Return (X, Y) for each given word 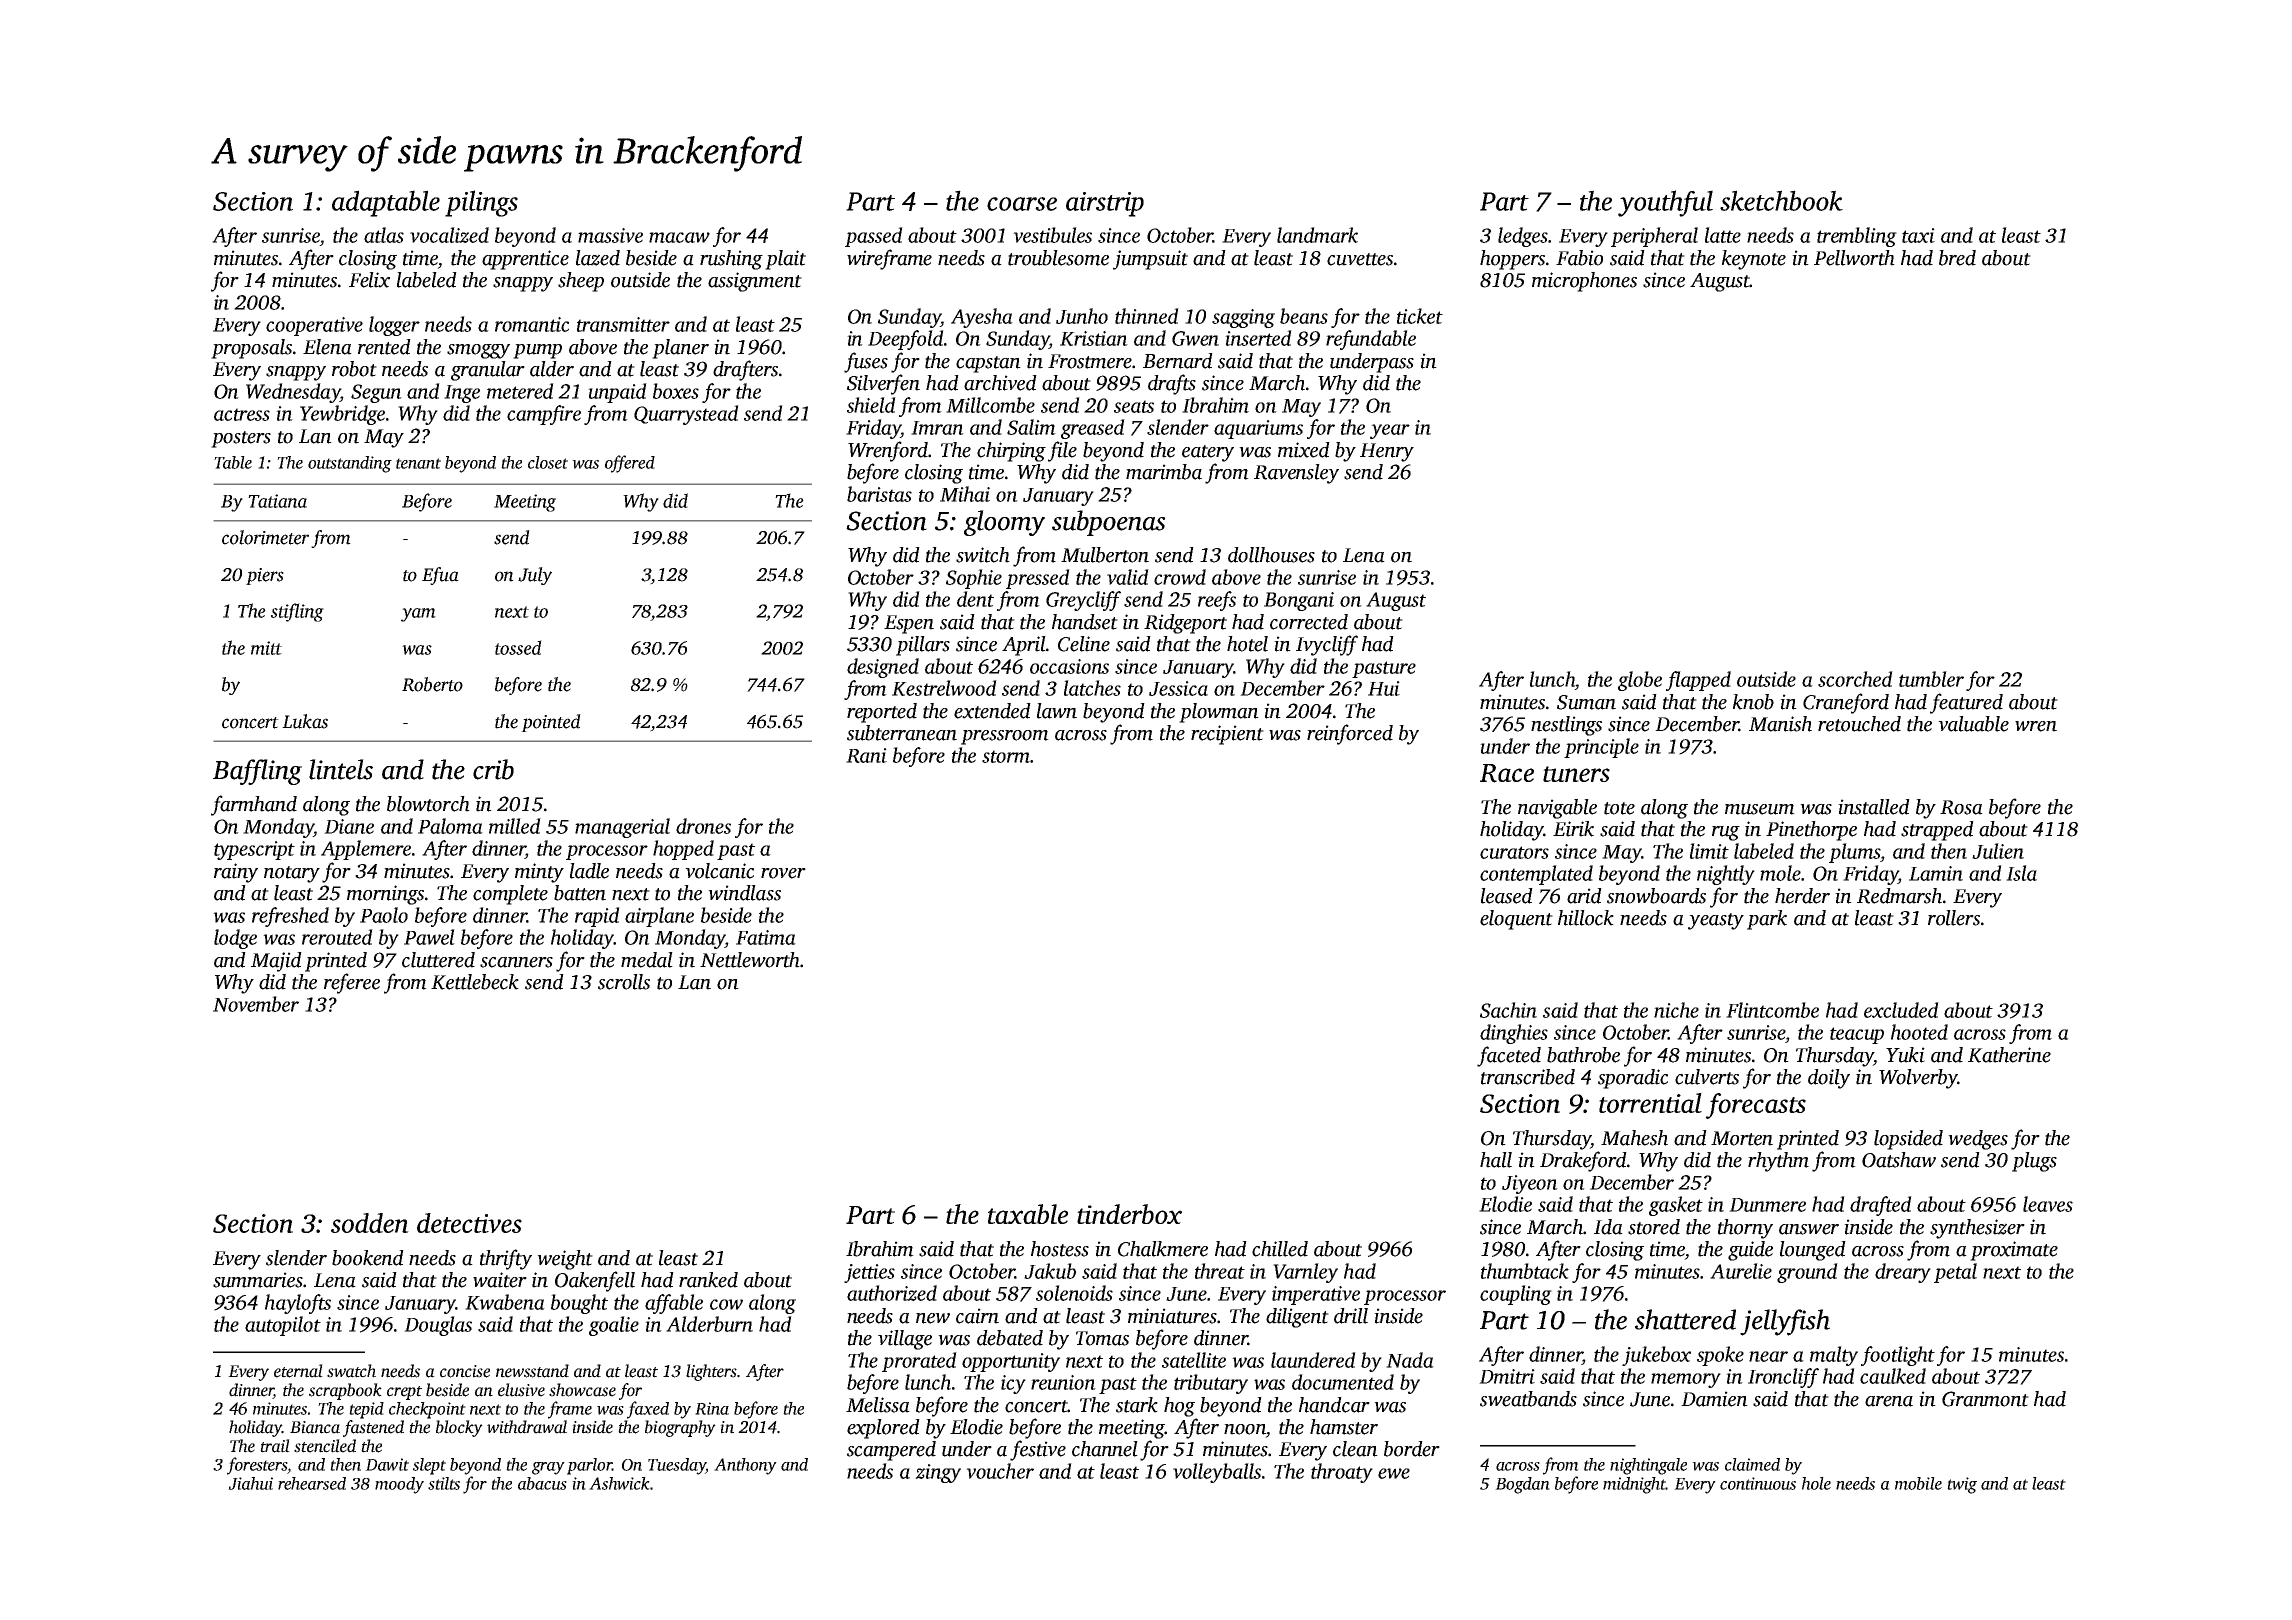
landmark (1317, 235)
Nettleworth (750, 960)
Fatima (766, 937)
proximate (2014, 1251)
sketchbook (1781, 200)
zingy (938, 1473)
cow (726, 1304)
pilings (481, 203)
